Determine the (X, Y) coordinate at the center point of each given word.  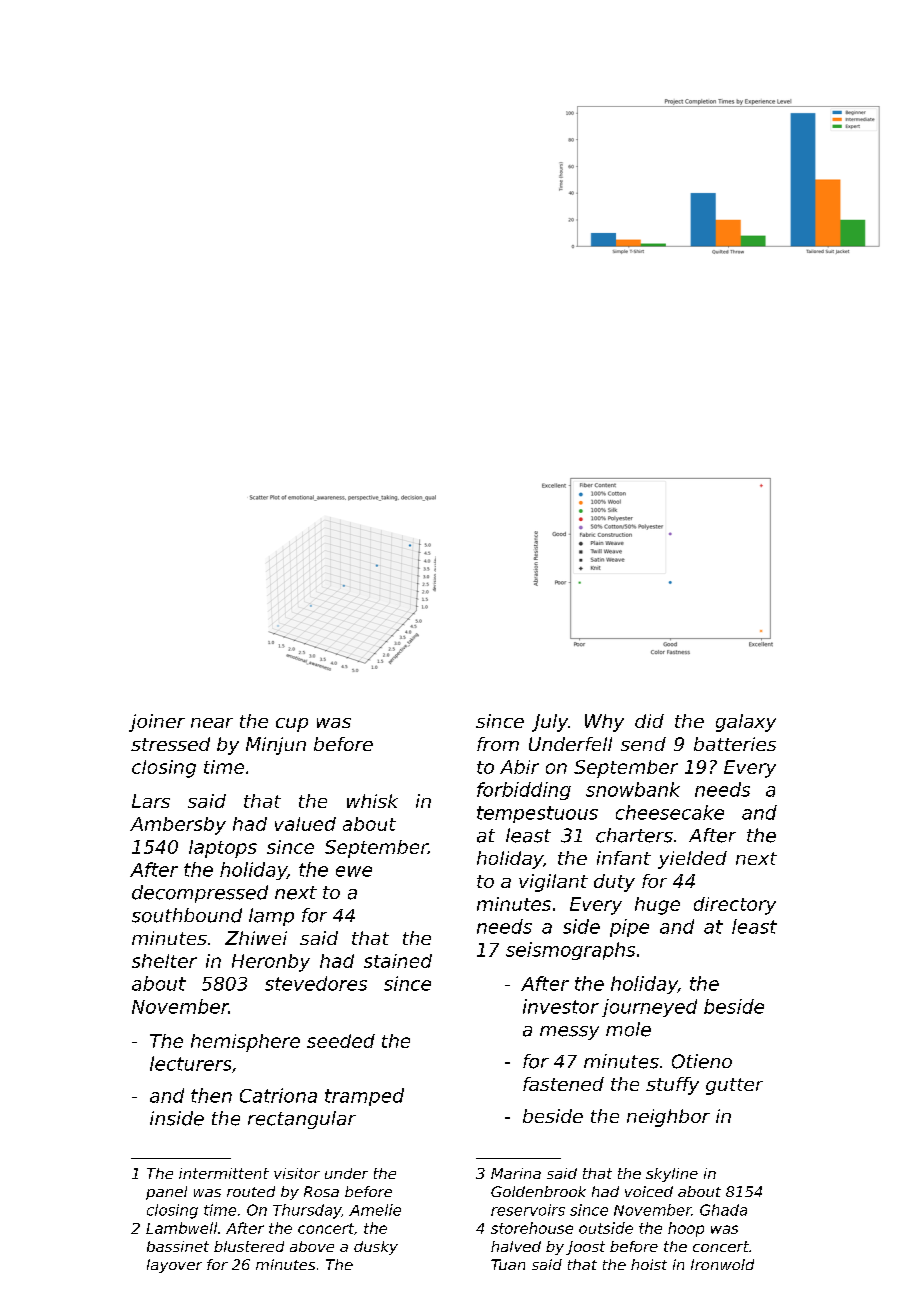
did (649, 721)
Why (604, 723)
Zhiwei (256, 938)
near (212, 723)
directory (735, 906)
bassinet (178, 1246)
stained (398, 961)
